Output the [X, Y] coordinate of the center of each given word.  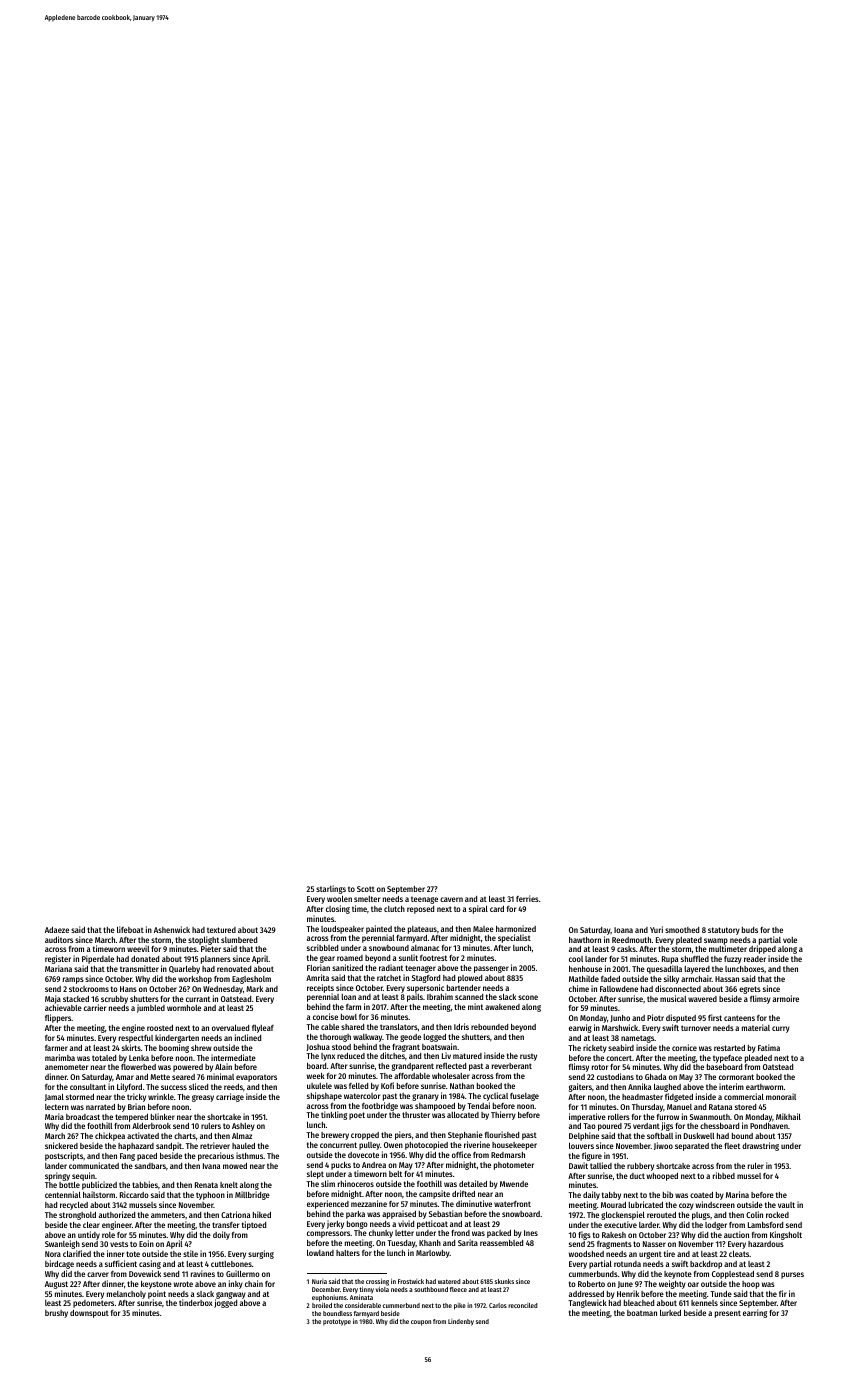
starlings [331, 889]
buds [750, 930]
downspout [89, 1314]
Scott [366, 889]
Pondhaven [769, 1126]
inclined [248, 1037]
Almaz [242, 1136]
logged [434, 1038]
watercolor [362, 1096]
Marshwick [620, 1027]
